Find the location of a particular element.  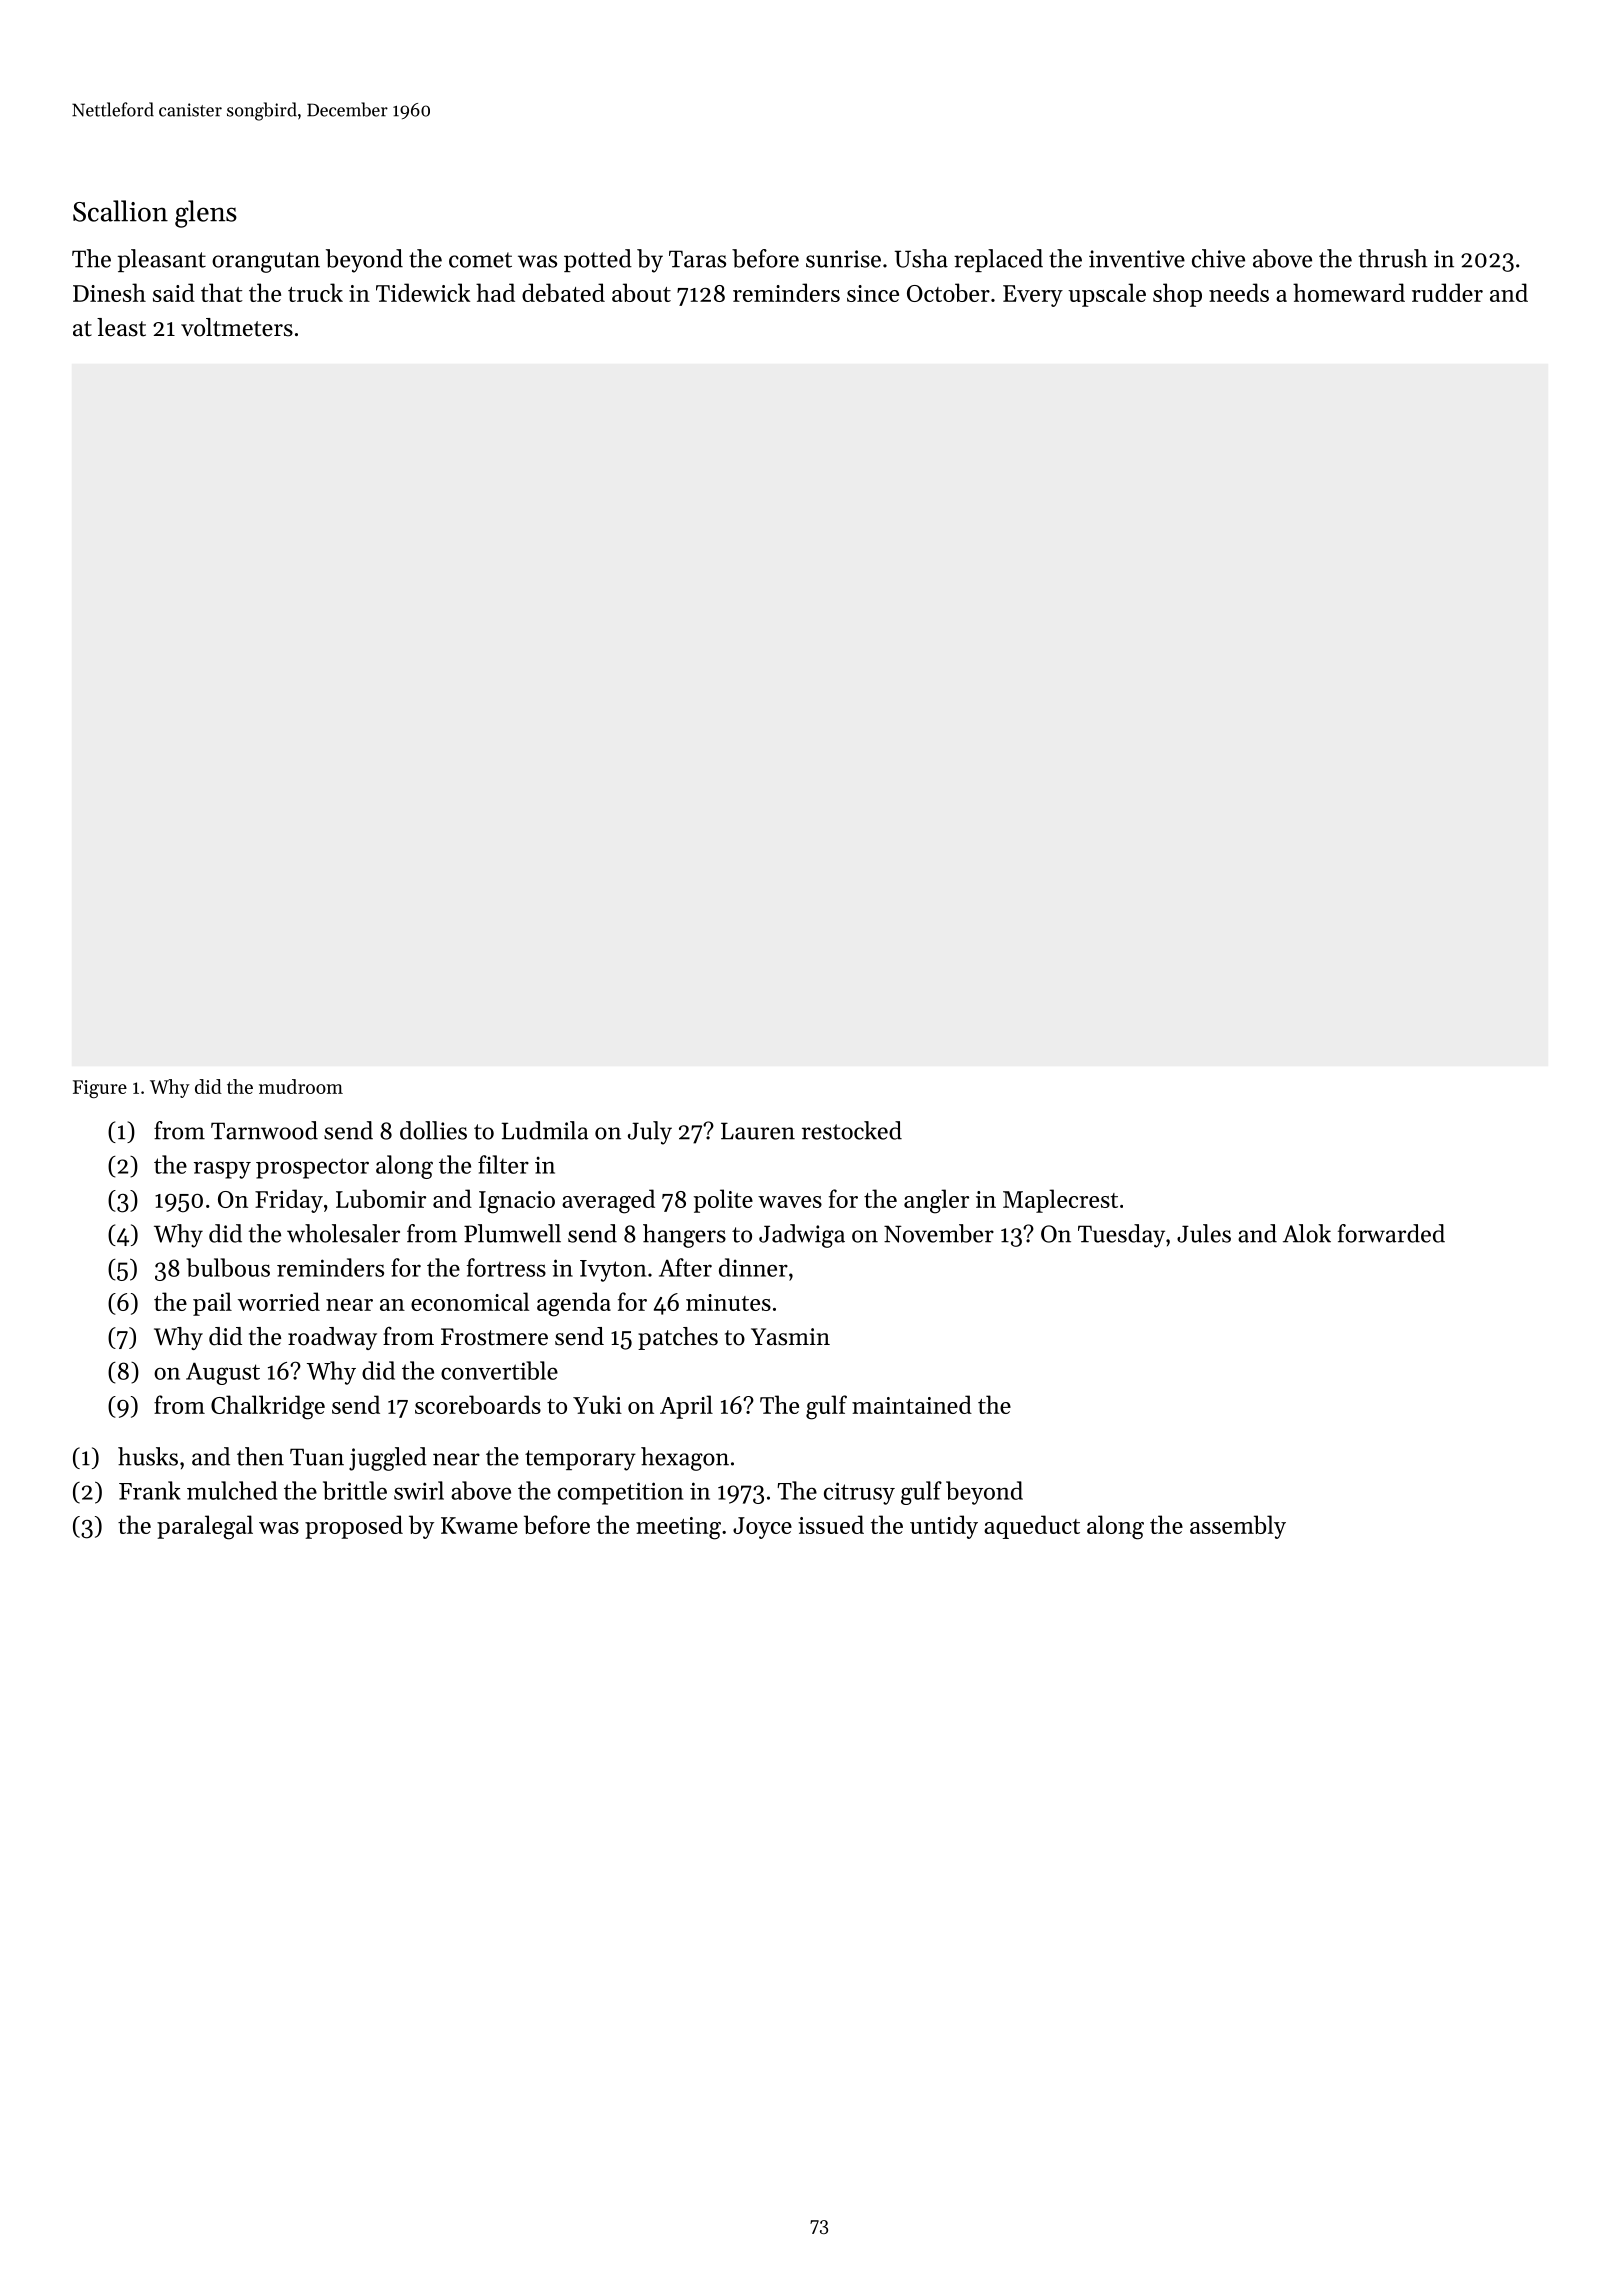

Figure is located at coordinates (100, 1089).
